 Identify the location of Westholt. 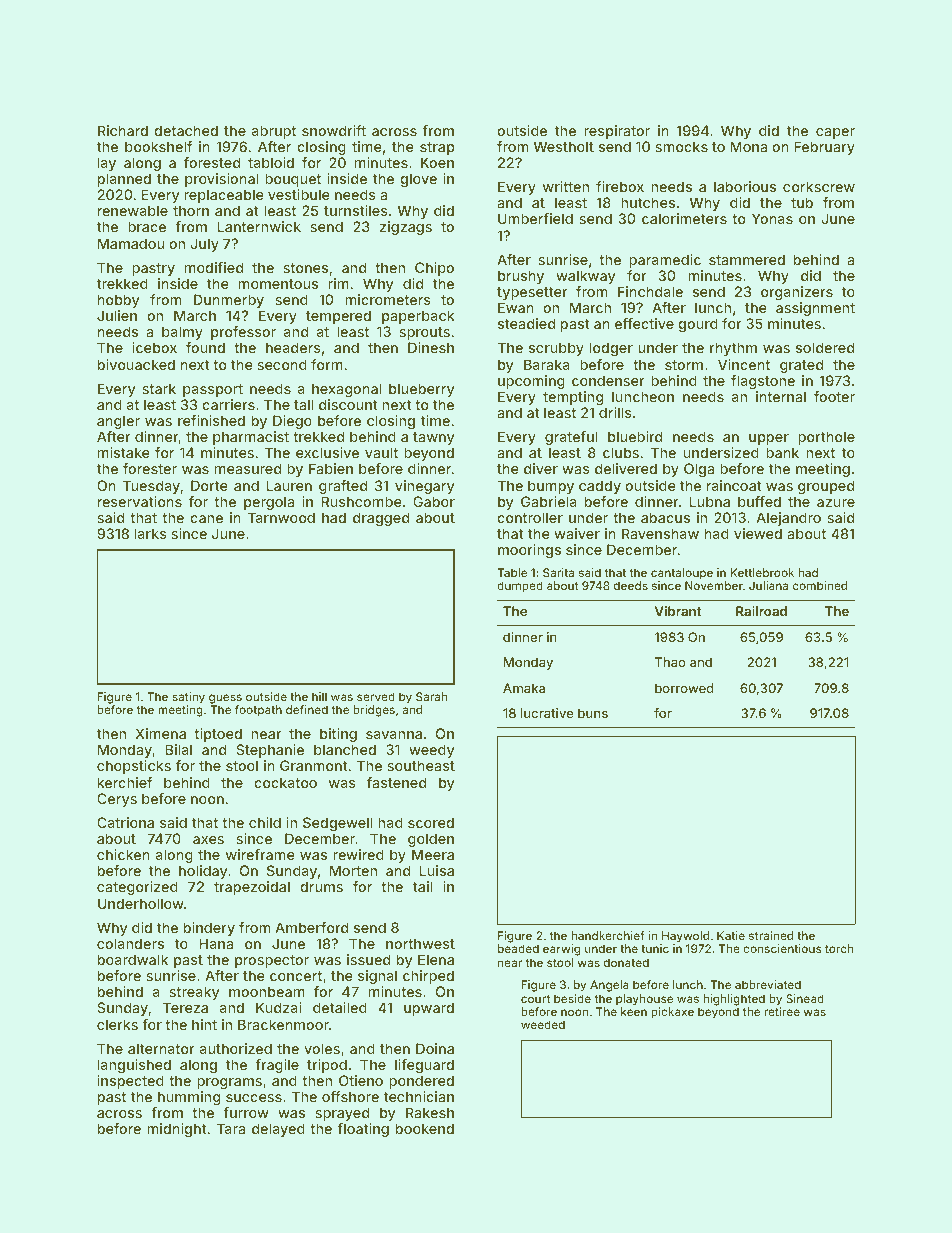
(564, 146).
